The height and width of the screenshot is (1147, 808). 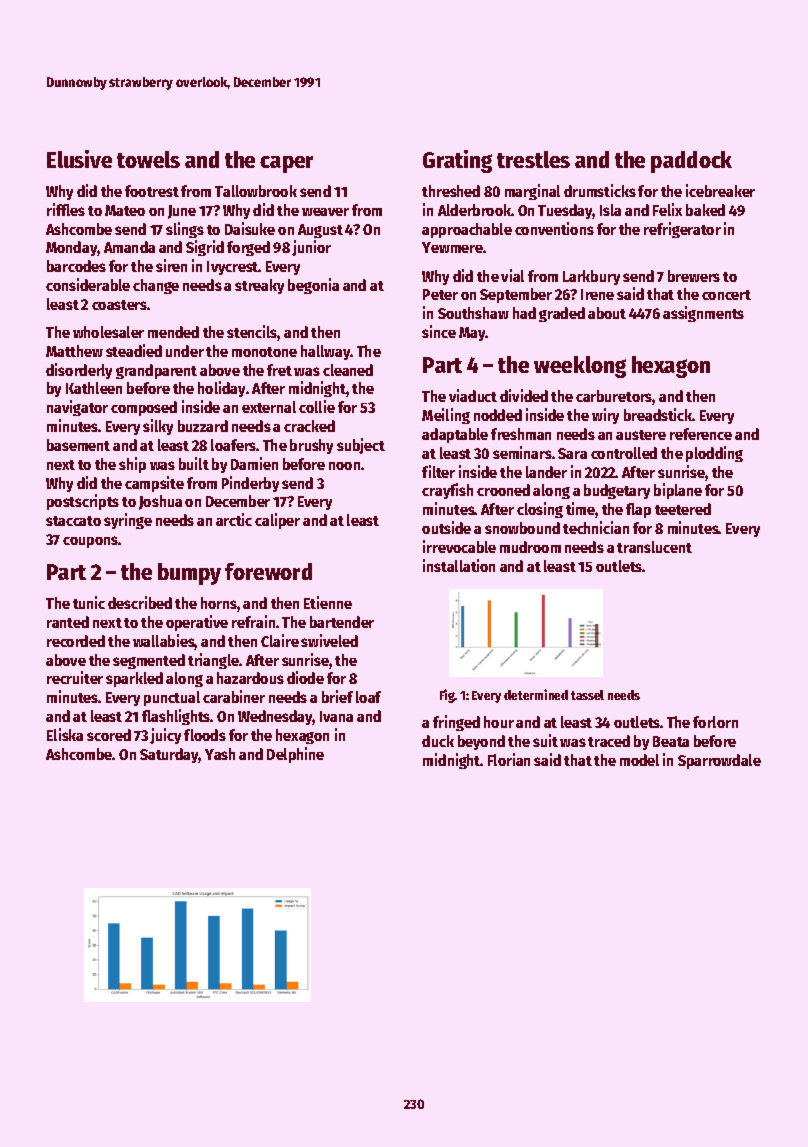 What do you see at coordinates (277, 521) in the screenshot?
I see `caliper` at bounding box center [277, 521].
